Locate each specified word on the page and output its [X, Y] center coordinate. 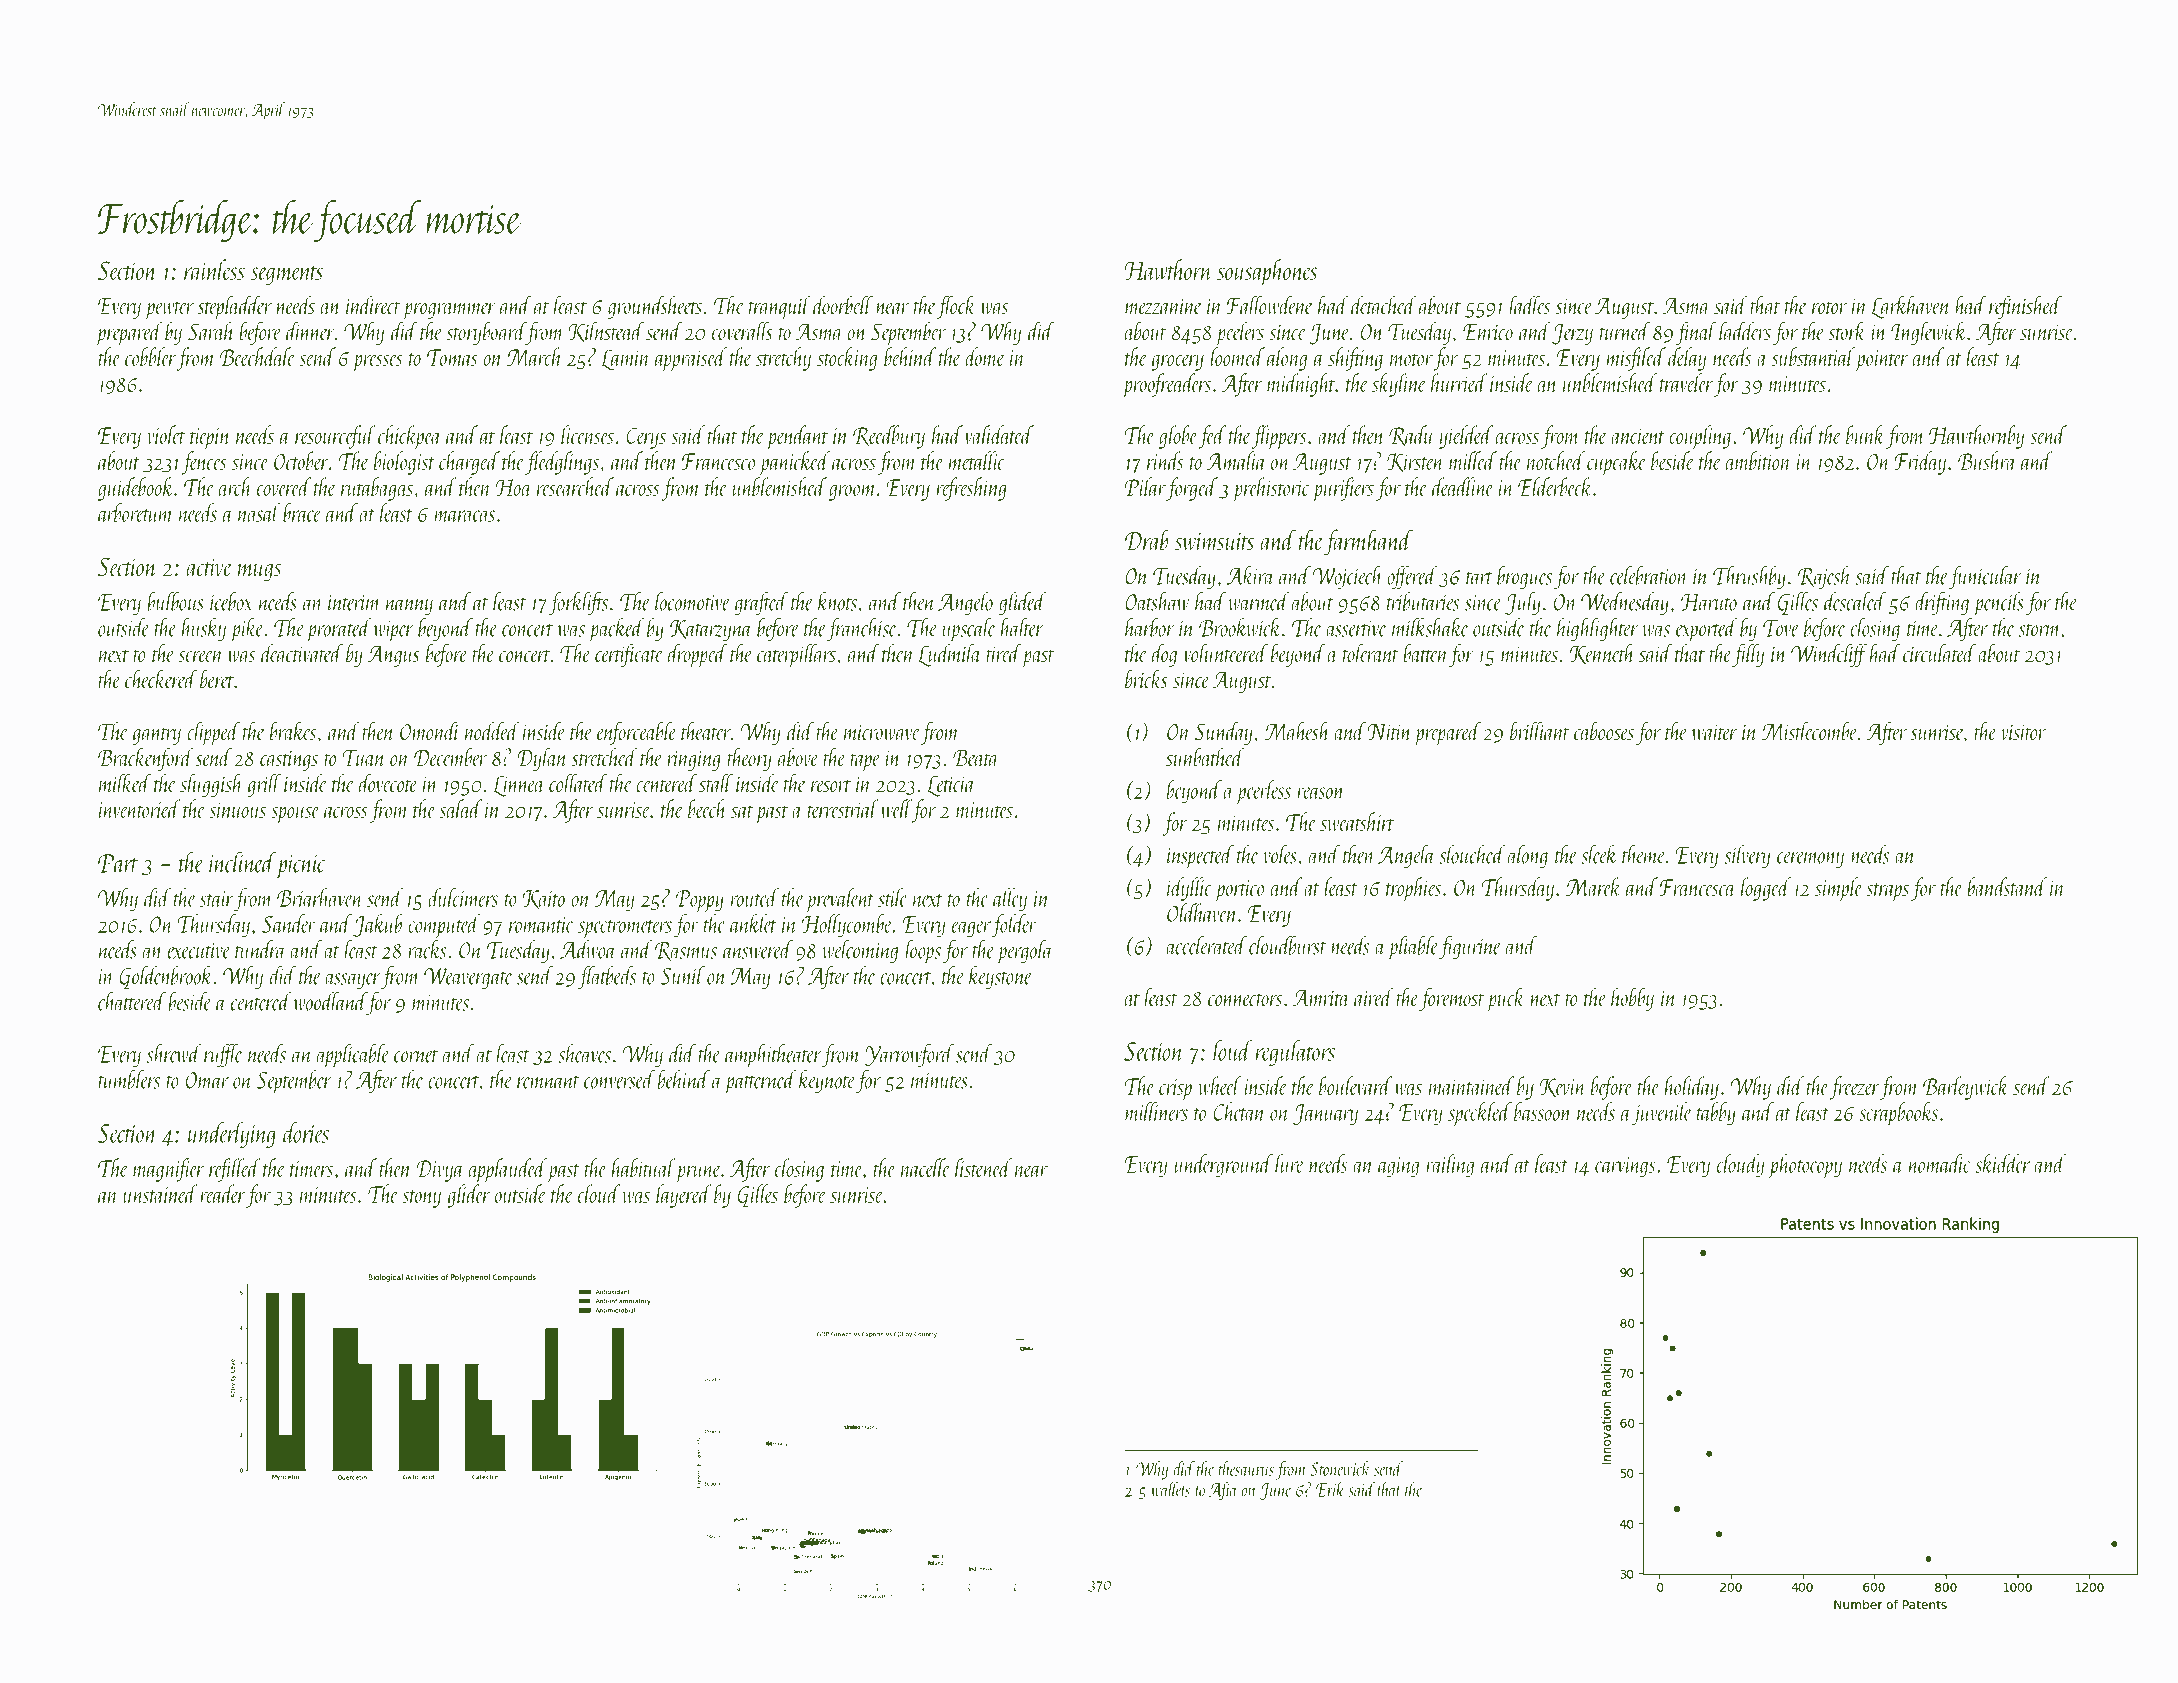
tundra [260, 949]
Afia [1223, 1491]
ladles [1529, 305]
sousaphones [1267, 272]
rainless [214, 269]
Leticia [951, 786]
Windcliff [1829, 655]
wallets [1170, 1489]
